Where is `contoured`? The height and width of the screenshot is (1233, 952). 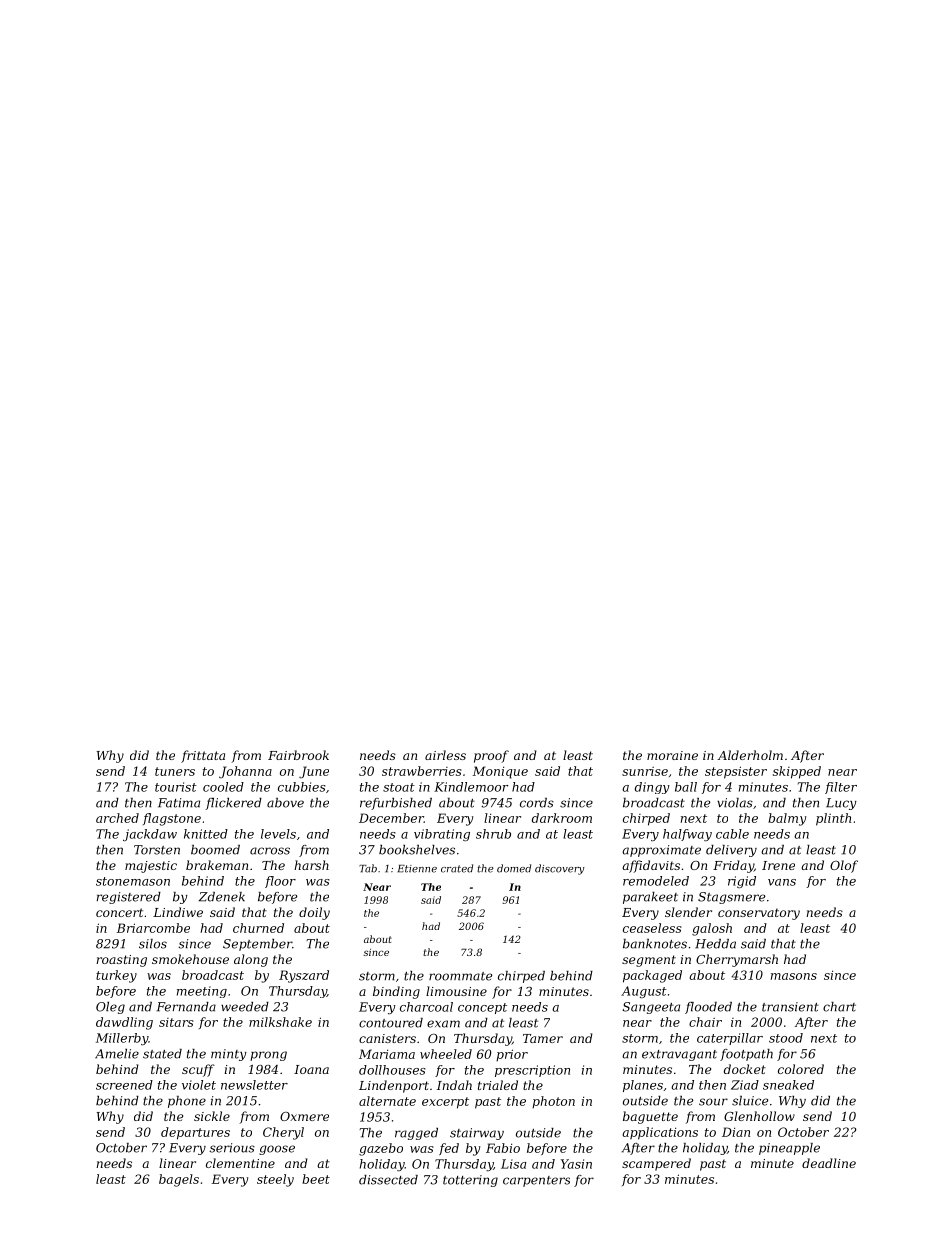 contoured is located at coordinates (391, 1023).
